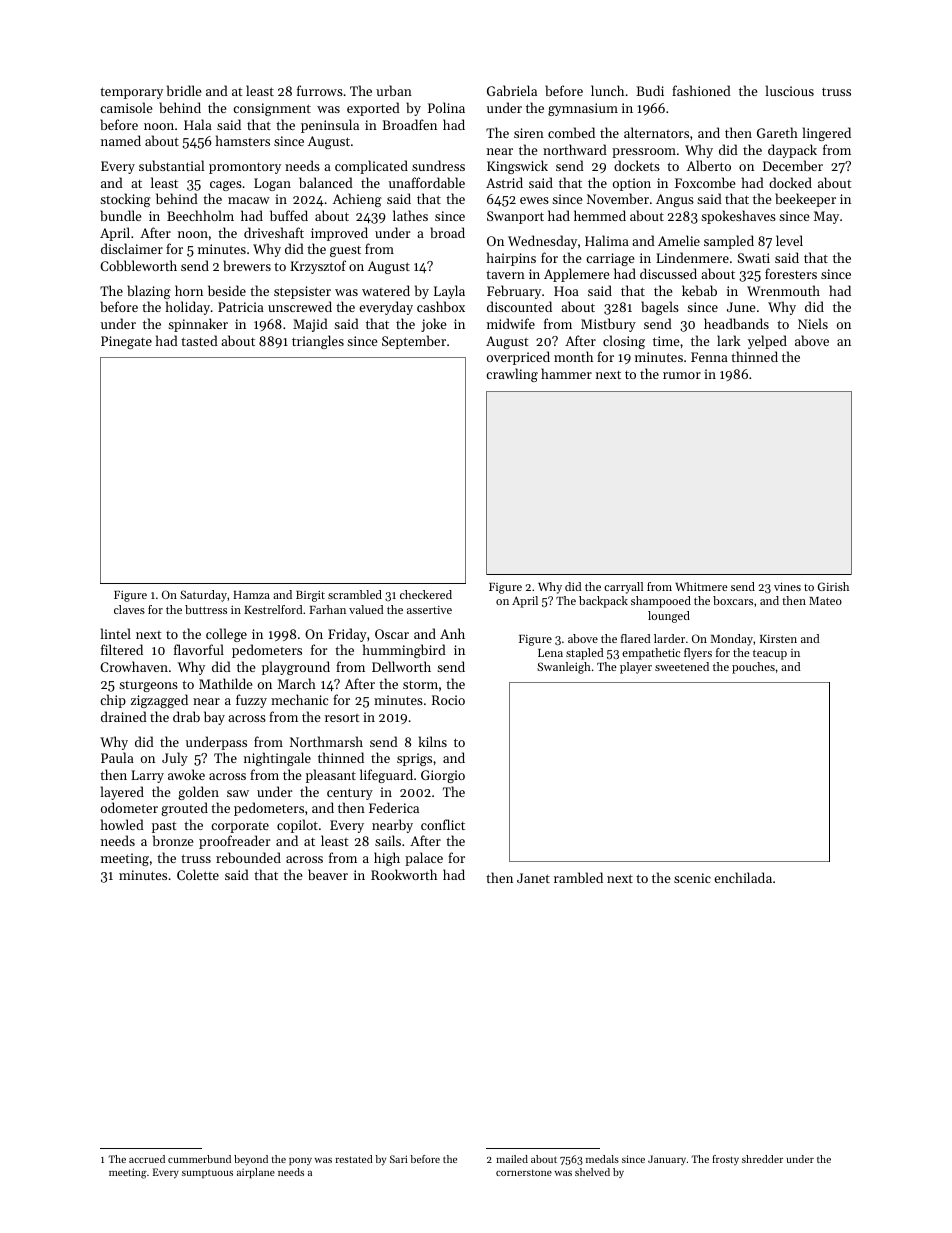 This image has width=952, height=1233. I want to click on pouches, so click(753, 668).
